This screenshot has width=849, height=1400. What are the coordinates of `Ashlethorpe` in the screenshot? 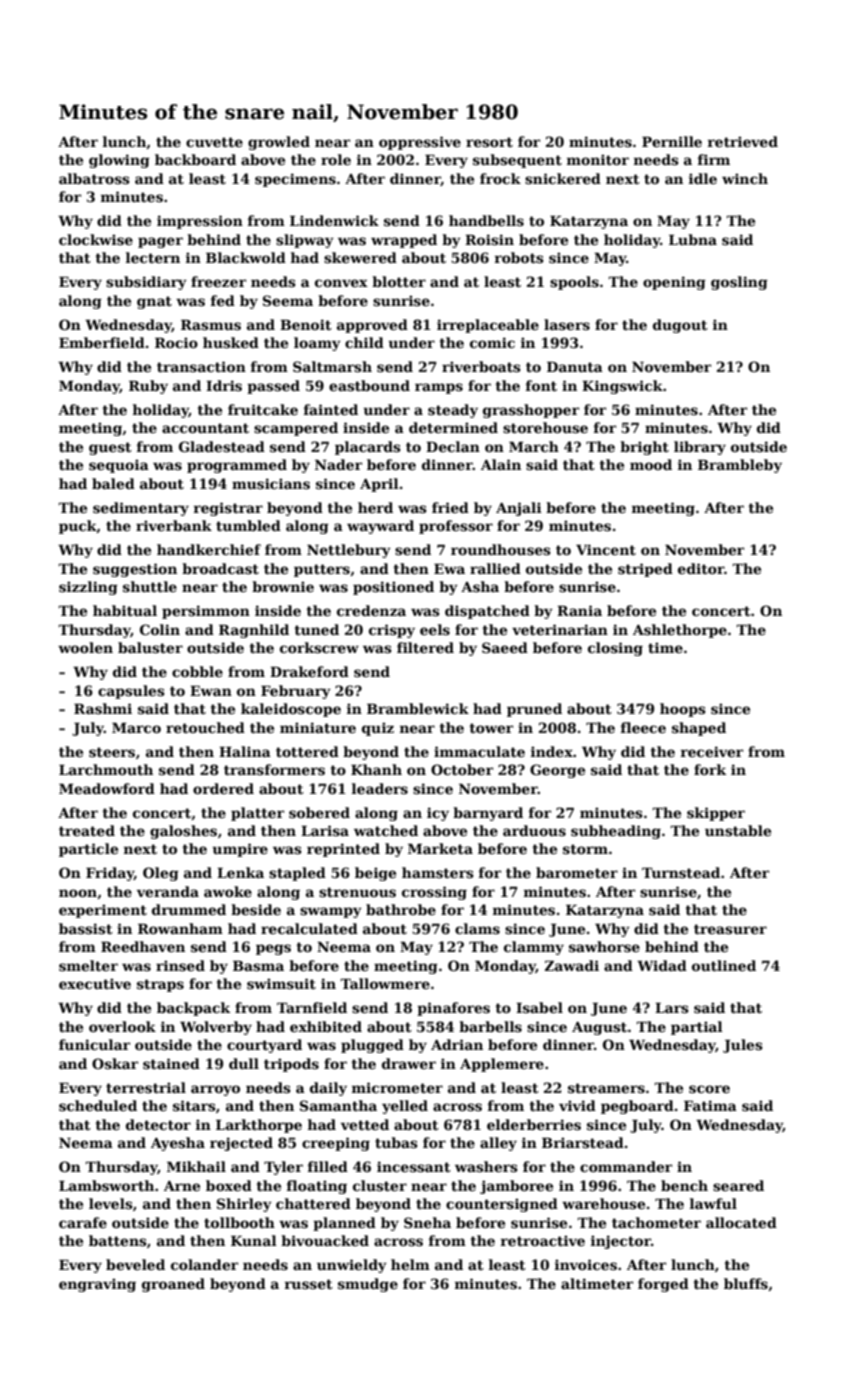 It's located at (680, 631).
